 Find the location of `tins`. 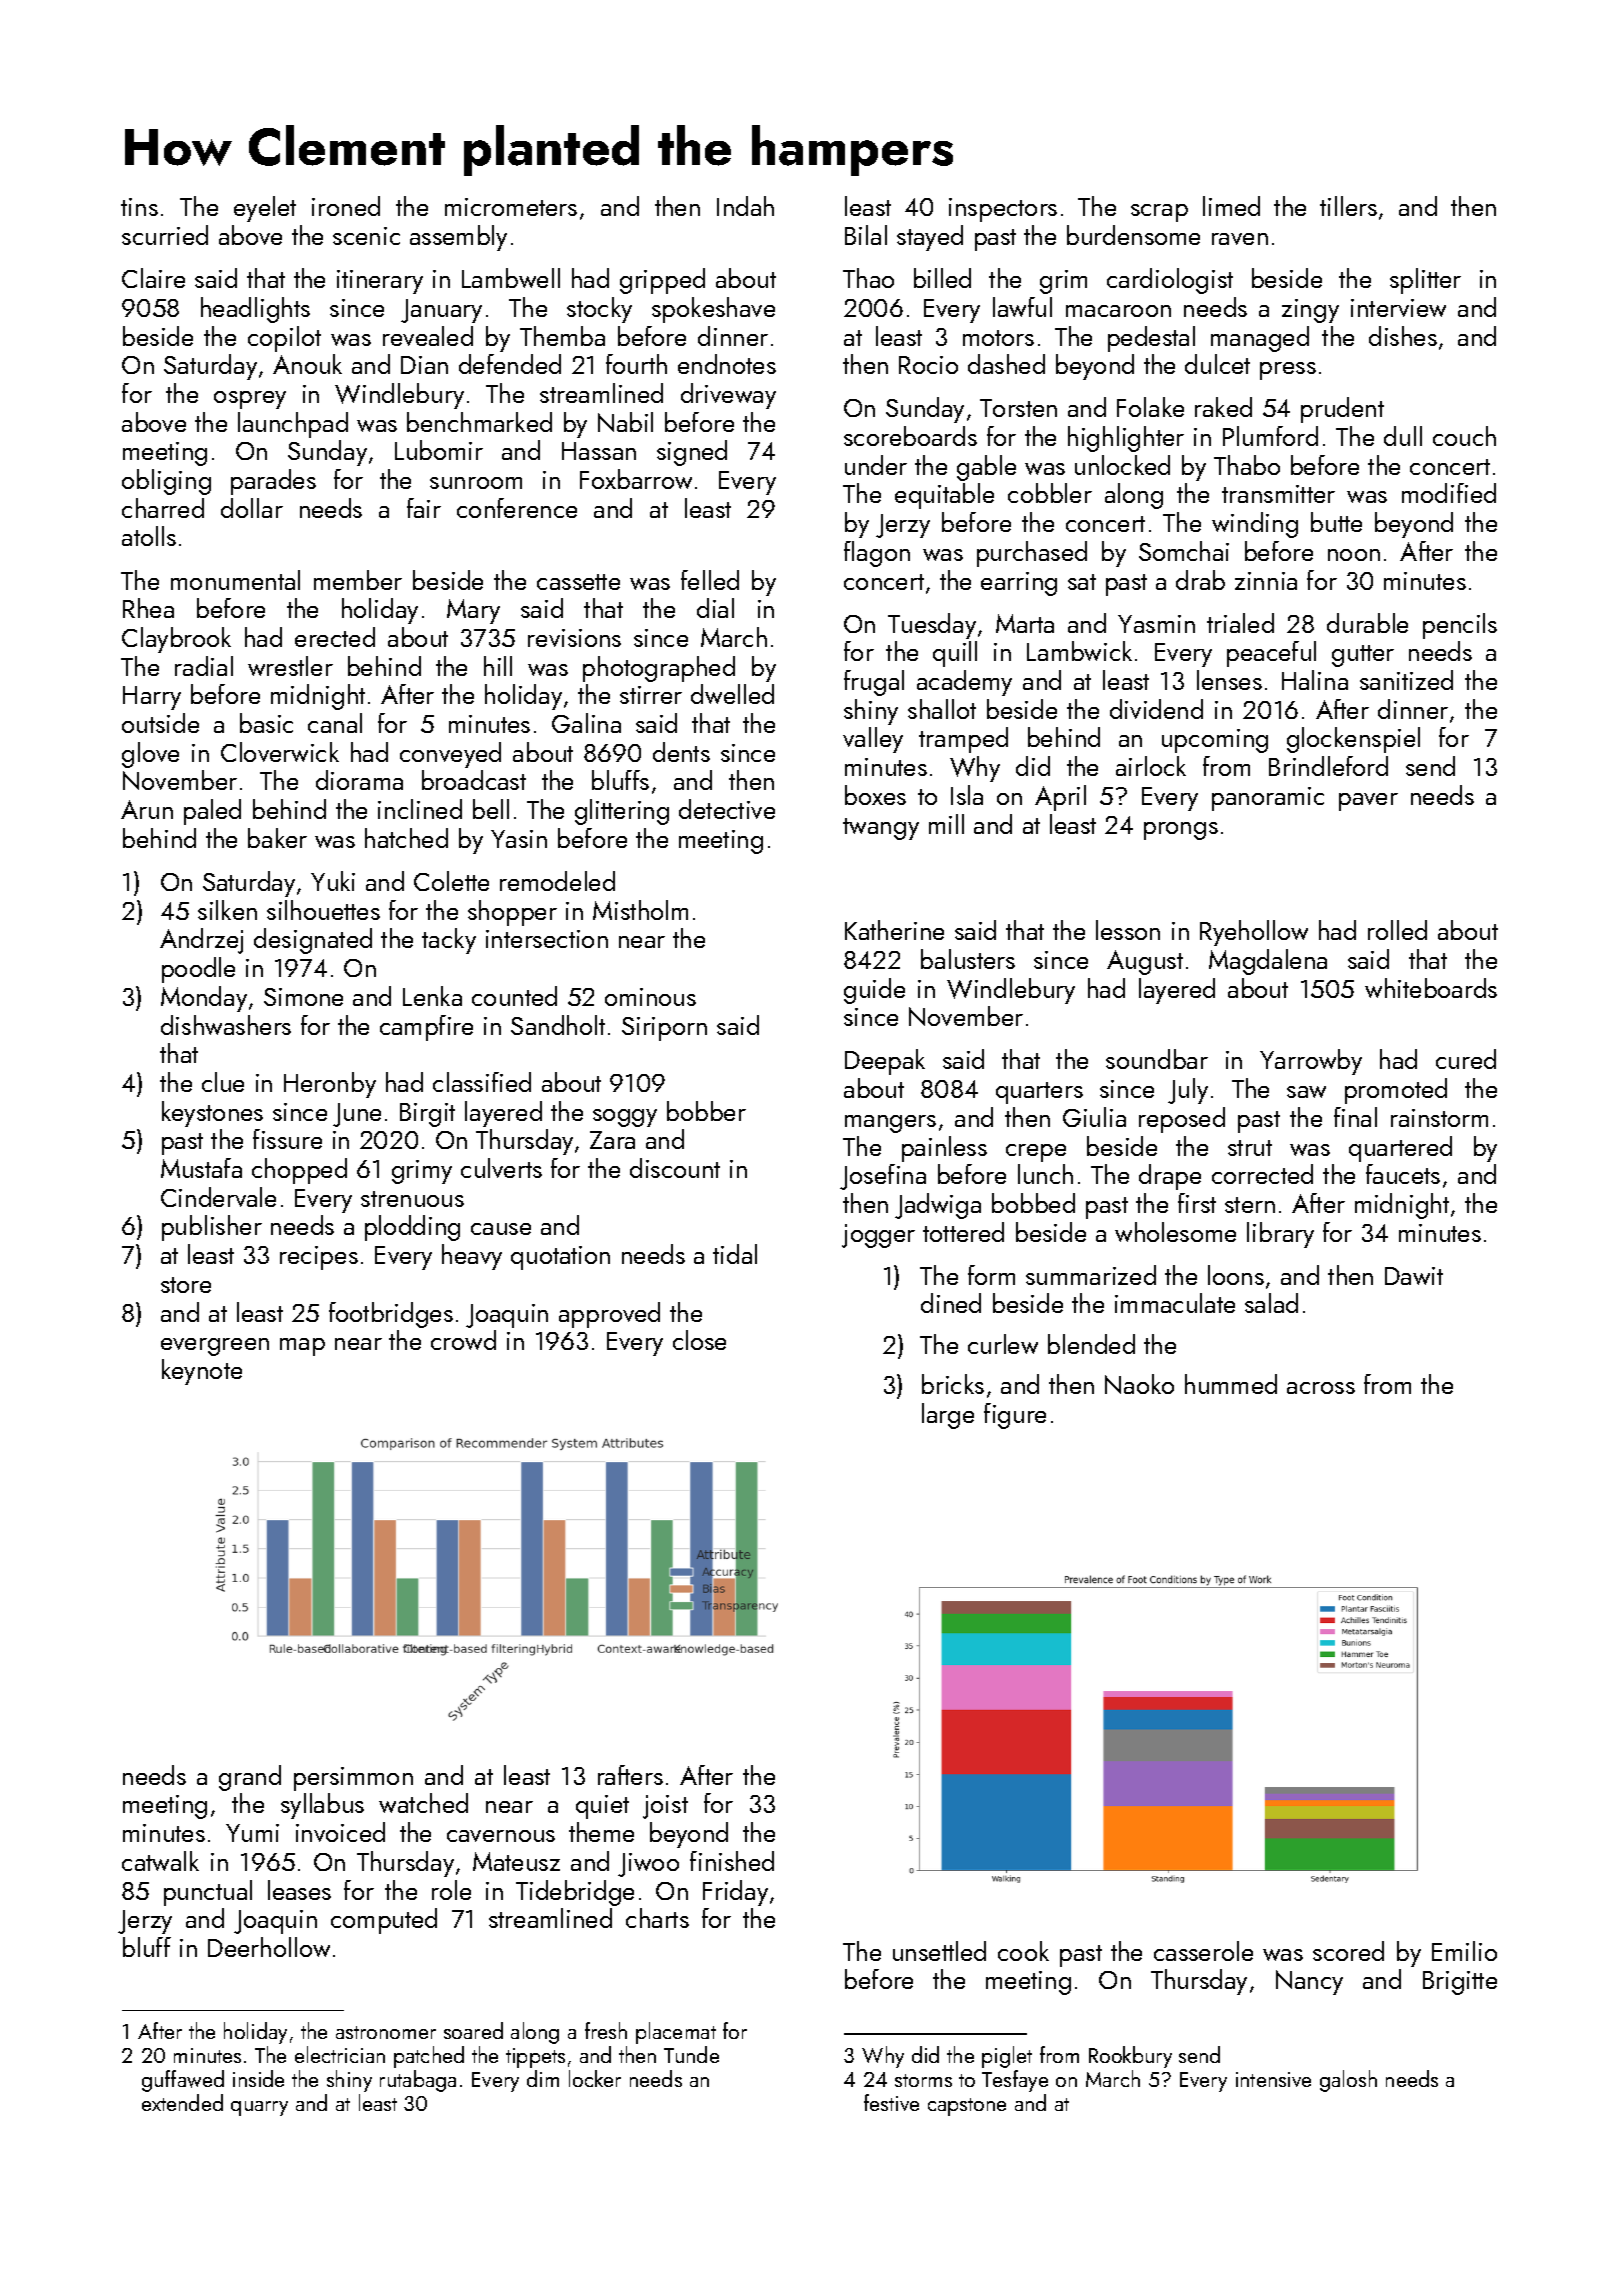

tins is located at coordinates (139, 207).
